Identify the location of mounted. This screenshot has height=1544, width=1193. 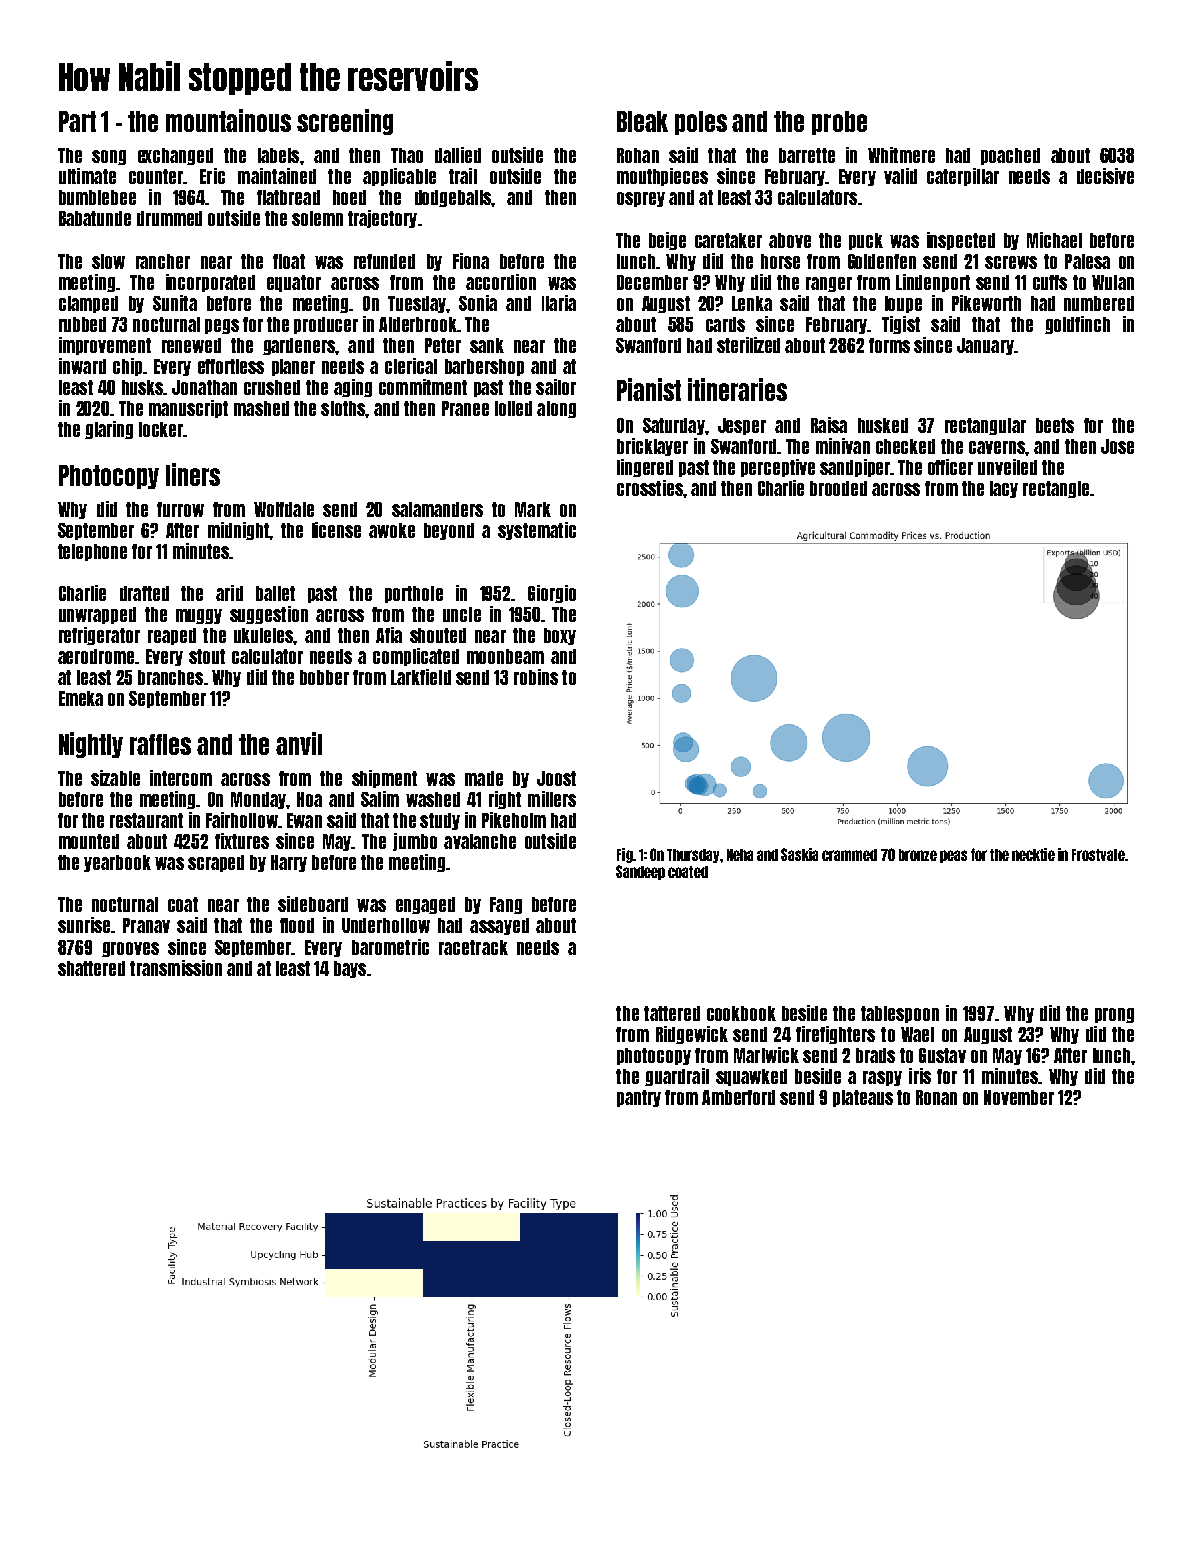
(89, 841).
